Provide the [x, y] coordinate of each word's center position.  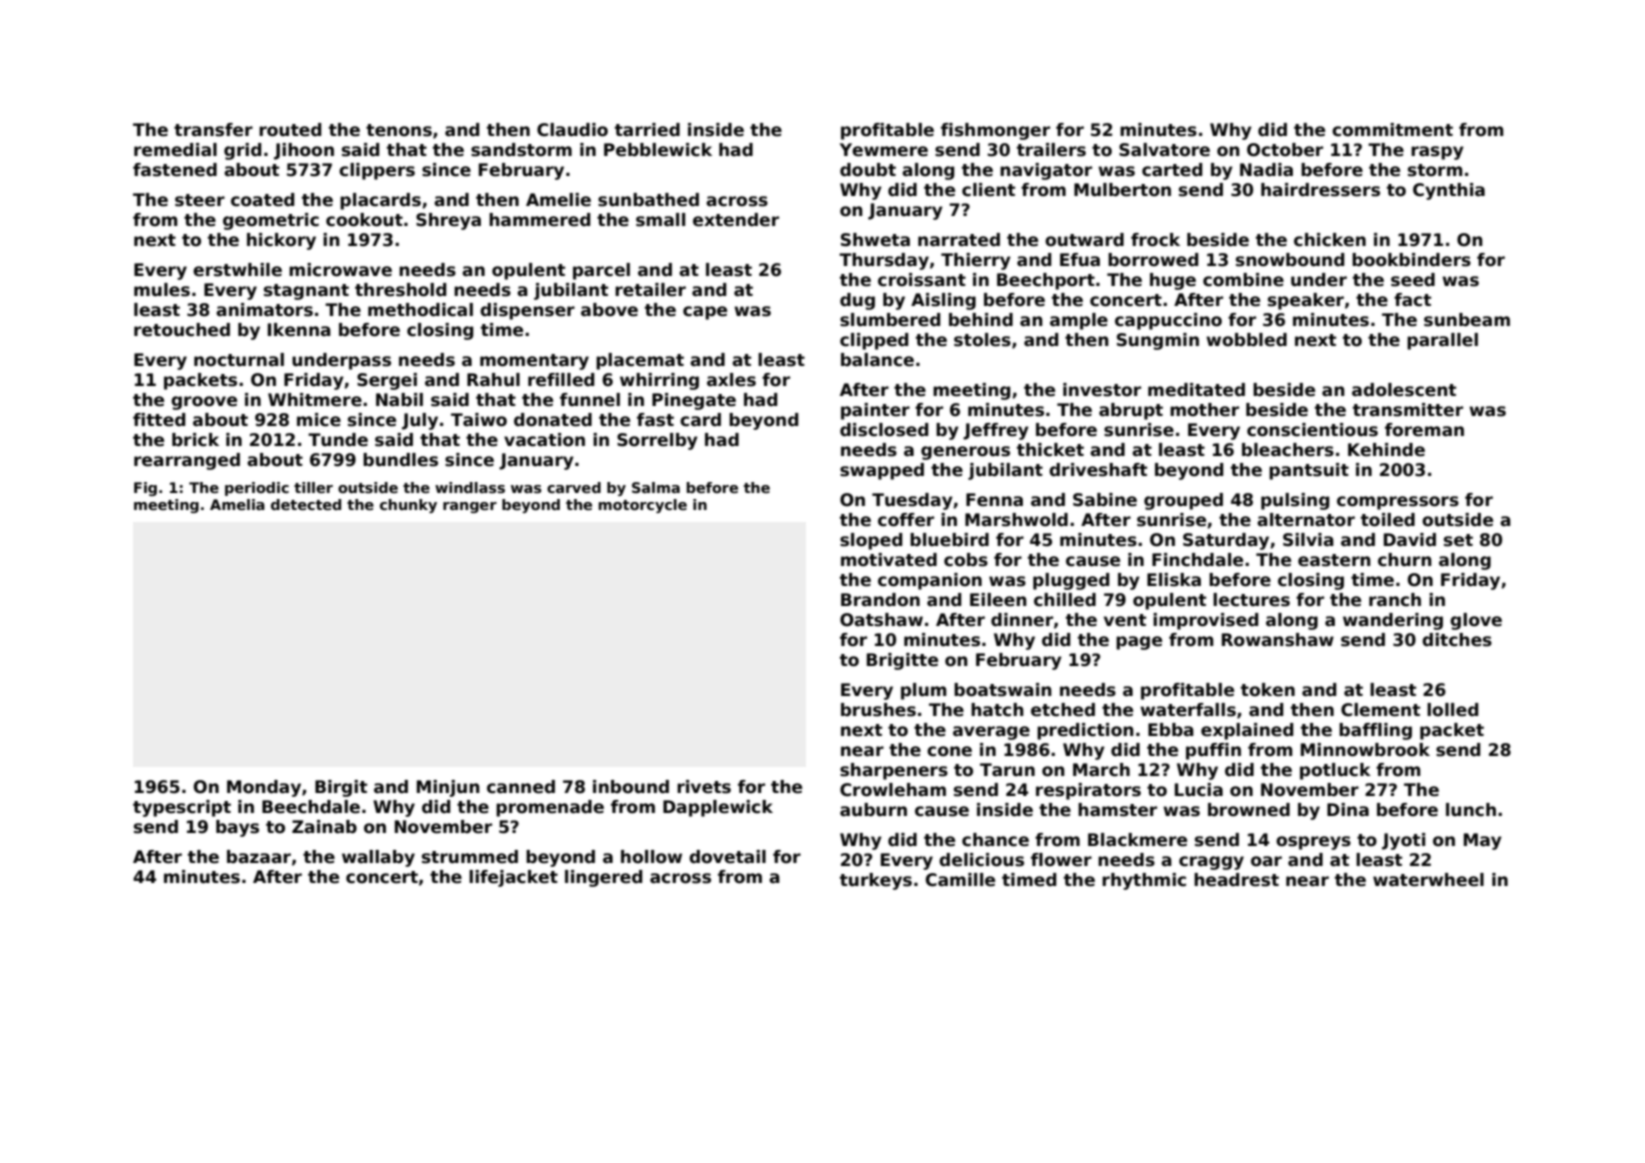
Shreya [448, 221]
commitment [1392, 130]
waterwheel [1428, 880]
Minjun [448, 788]
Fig [145, 489]
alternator [1306, 520]
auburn [873, 810]
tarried [647, 130]
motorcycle [643, 506]
